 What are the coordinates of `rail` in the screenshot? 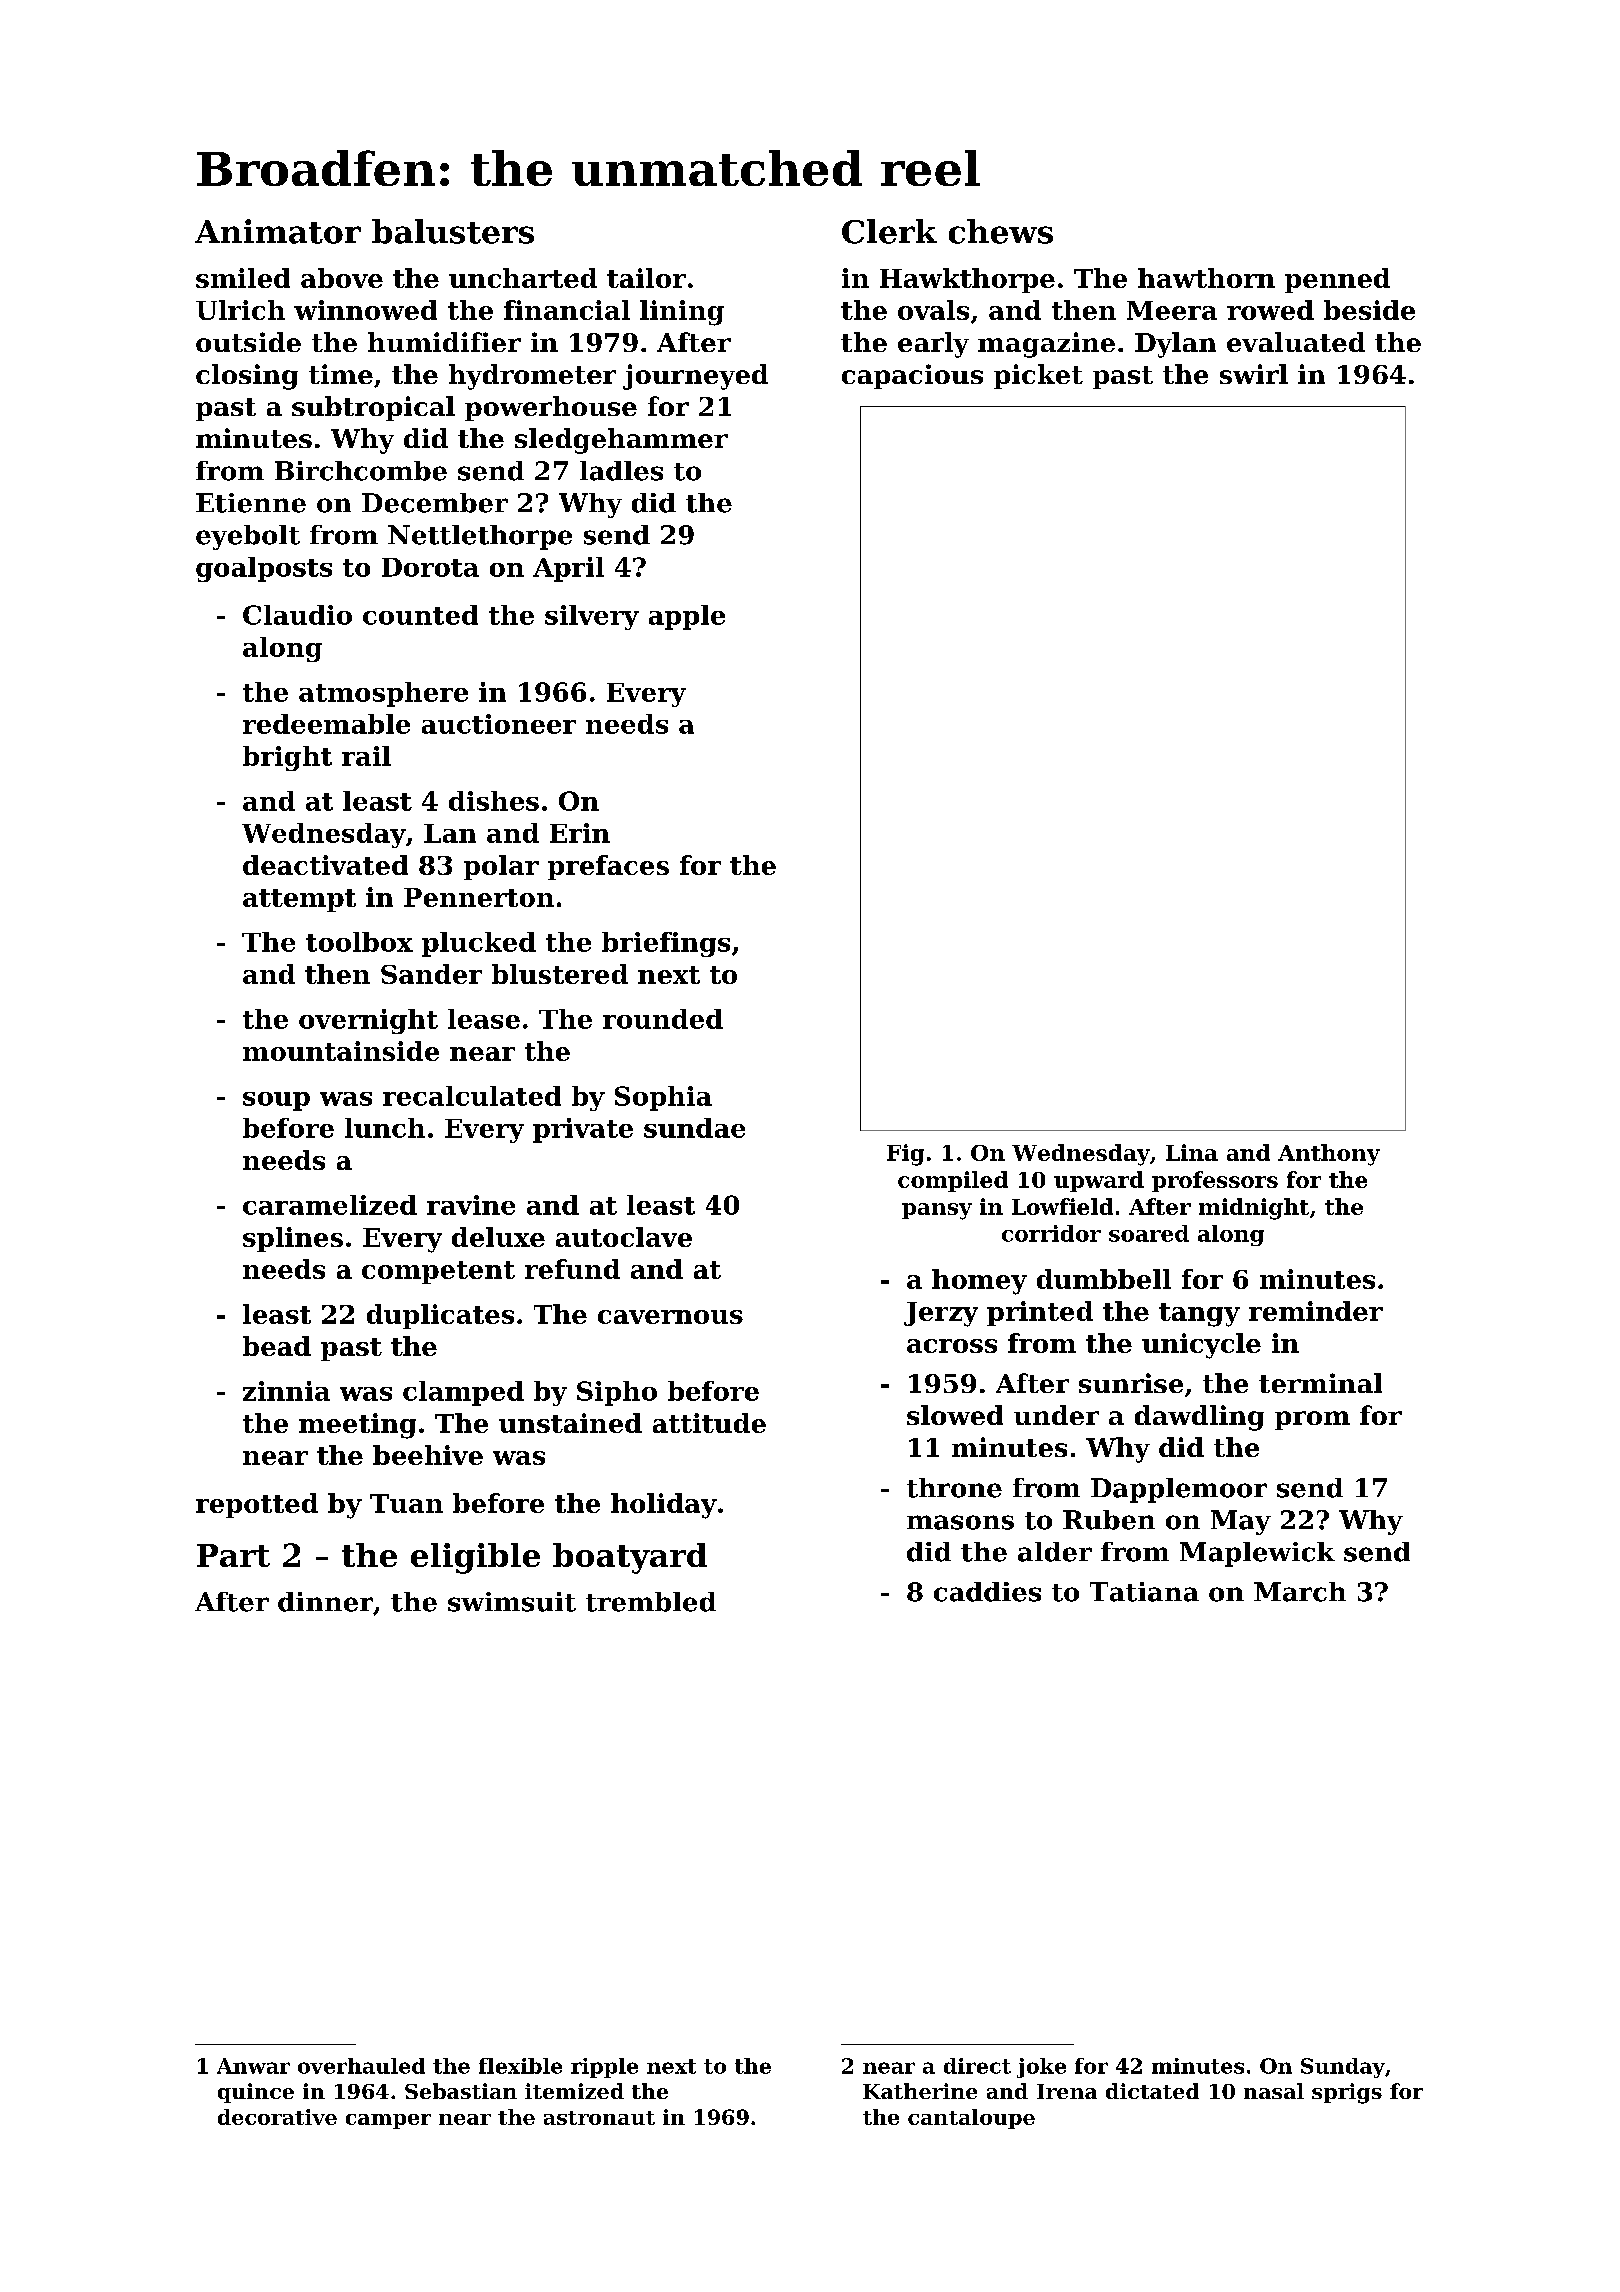 It's located at (366, 756).
